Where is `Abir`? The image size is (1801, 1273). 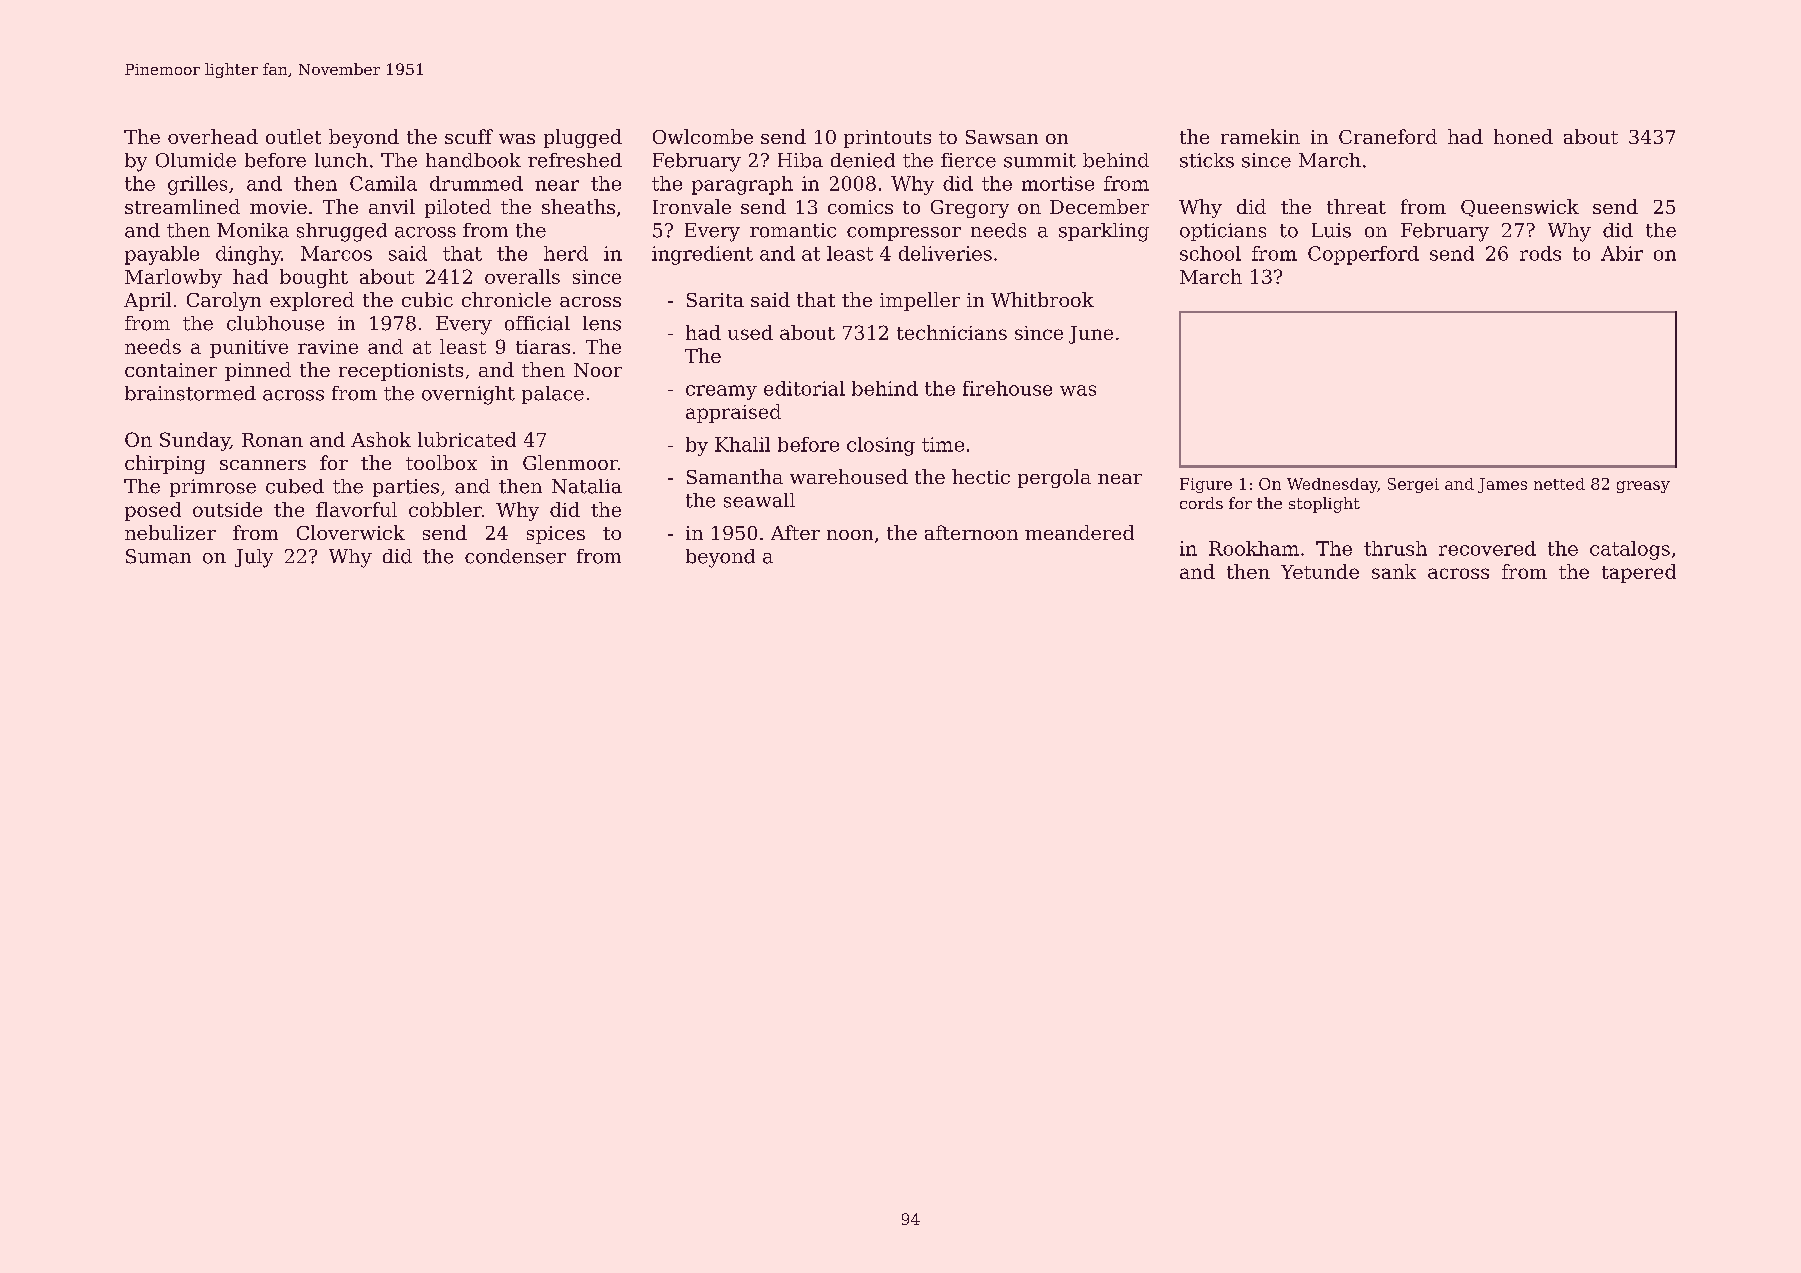
Abir is located at coordinates (1622, 253).
